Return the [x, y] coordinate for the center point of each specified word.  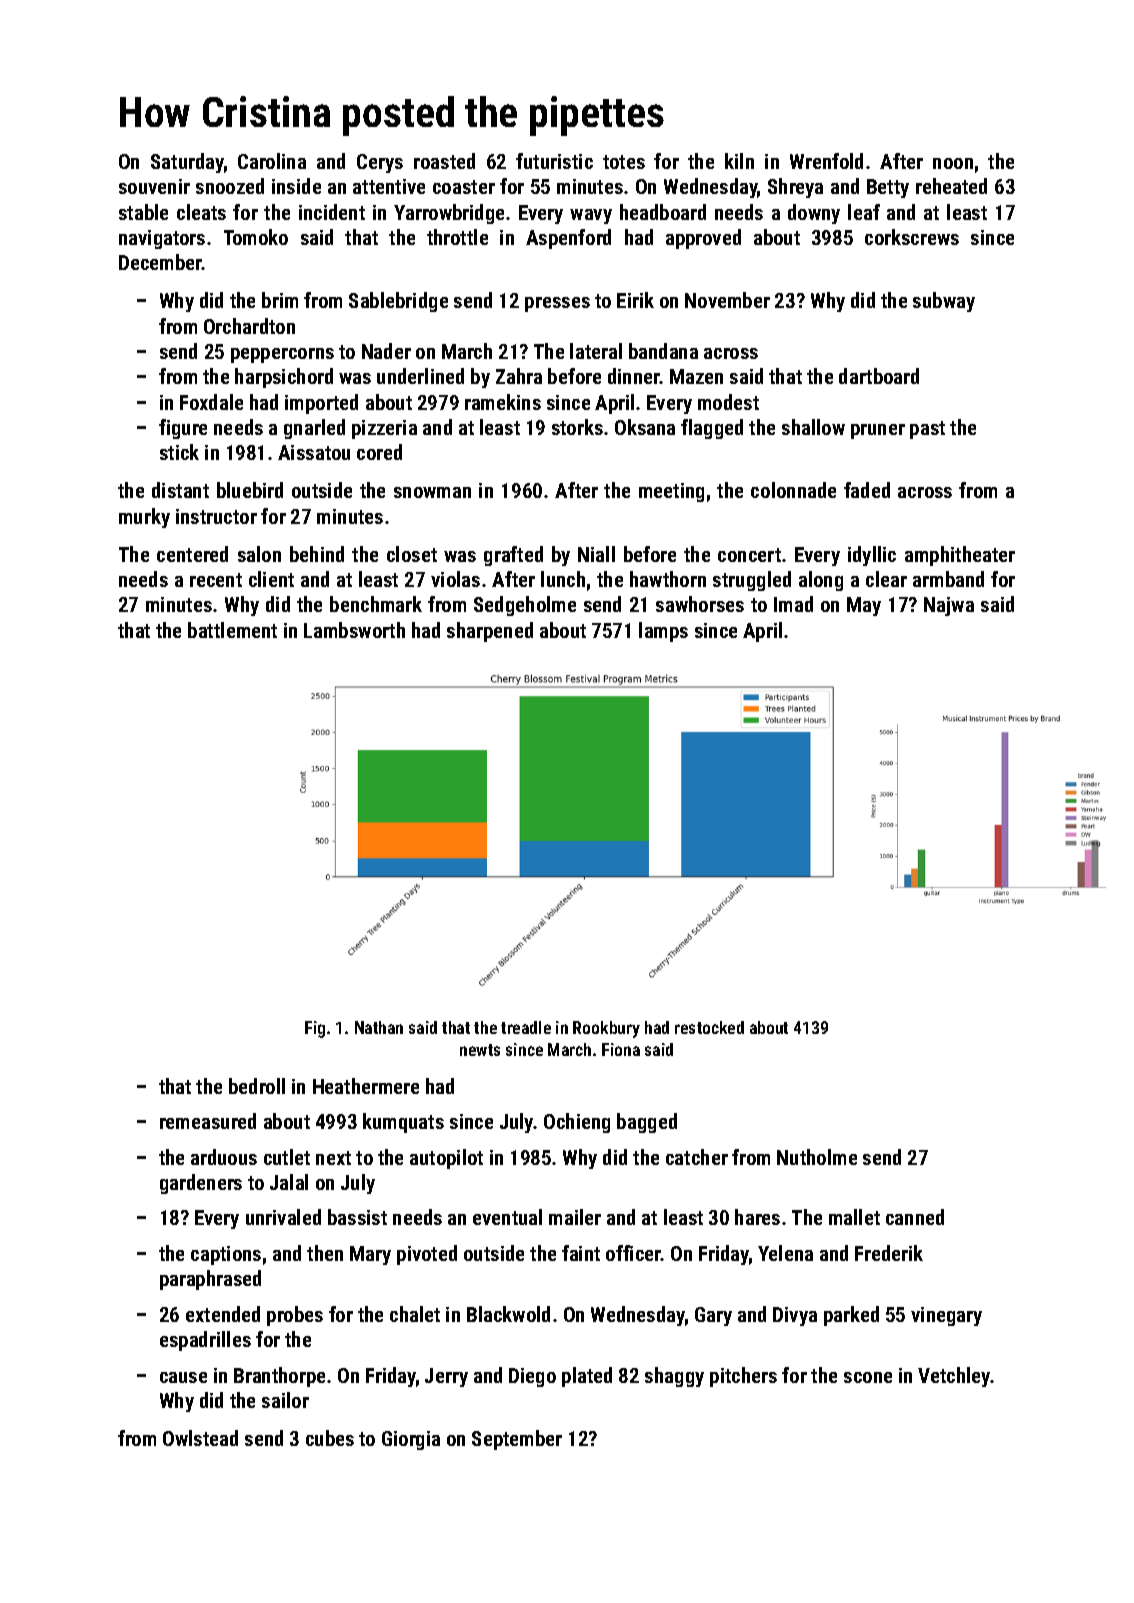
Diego [532, 1377]
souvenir [154, 186]
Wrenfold [826, 161]
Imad [793, 604]
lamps [663, 632]
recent [216, 580]
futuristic [554, 161]
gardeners [201, 1184]
